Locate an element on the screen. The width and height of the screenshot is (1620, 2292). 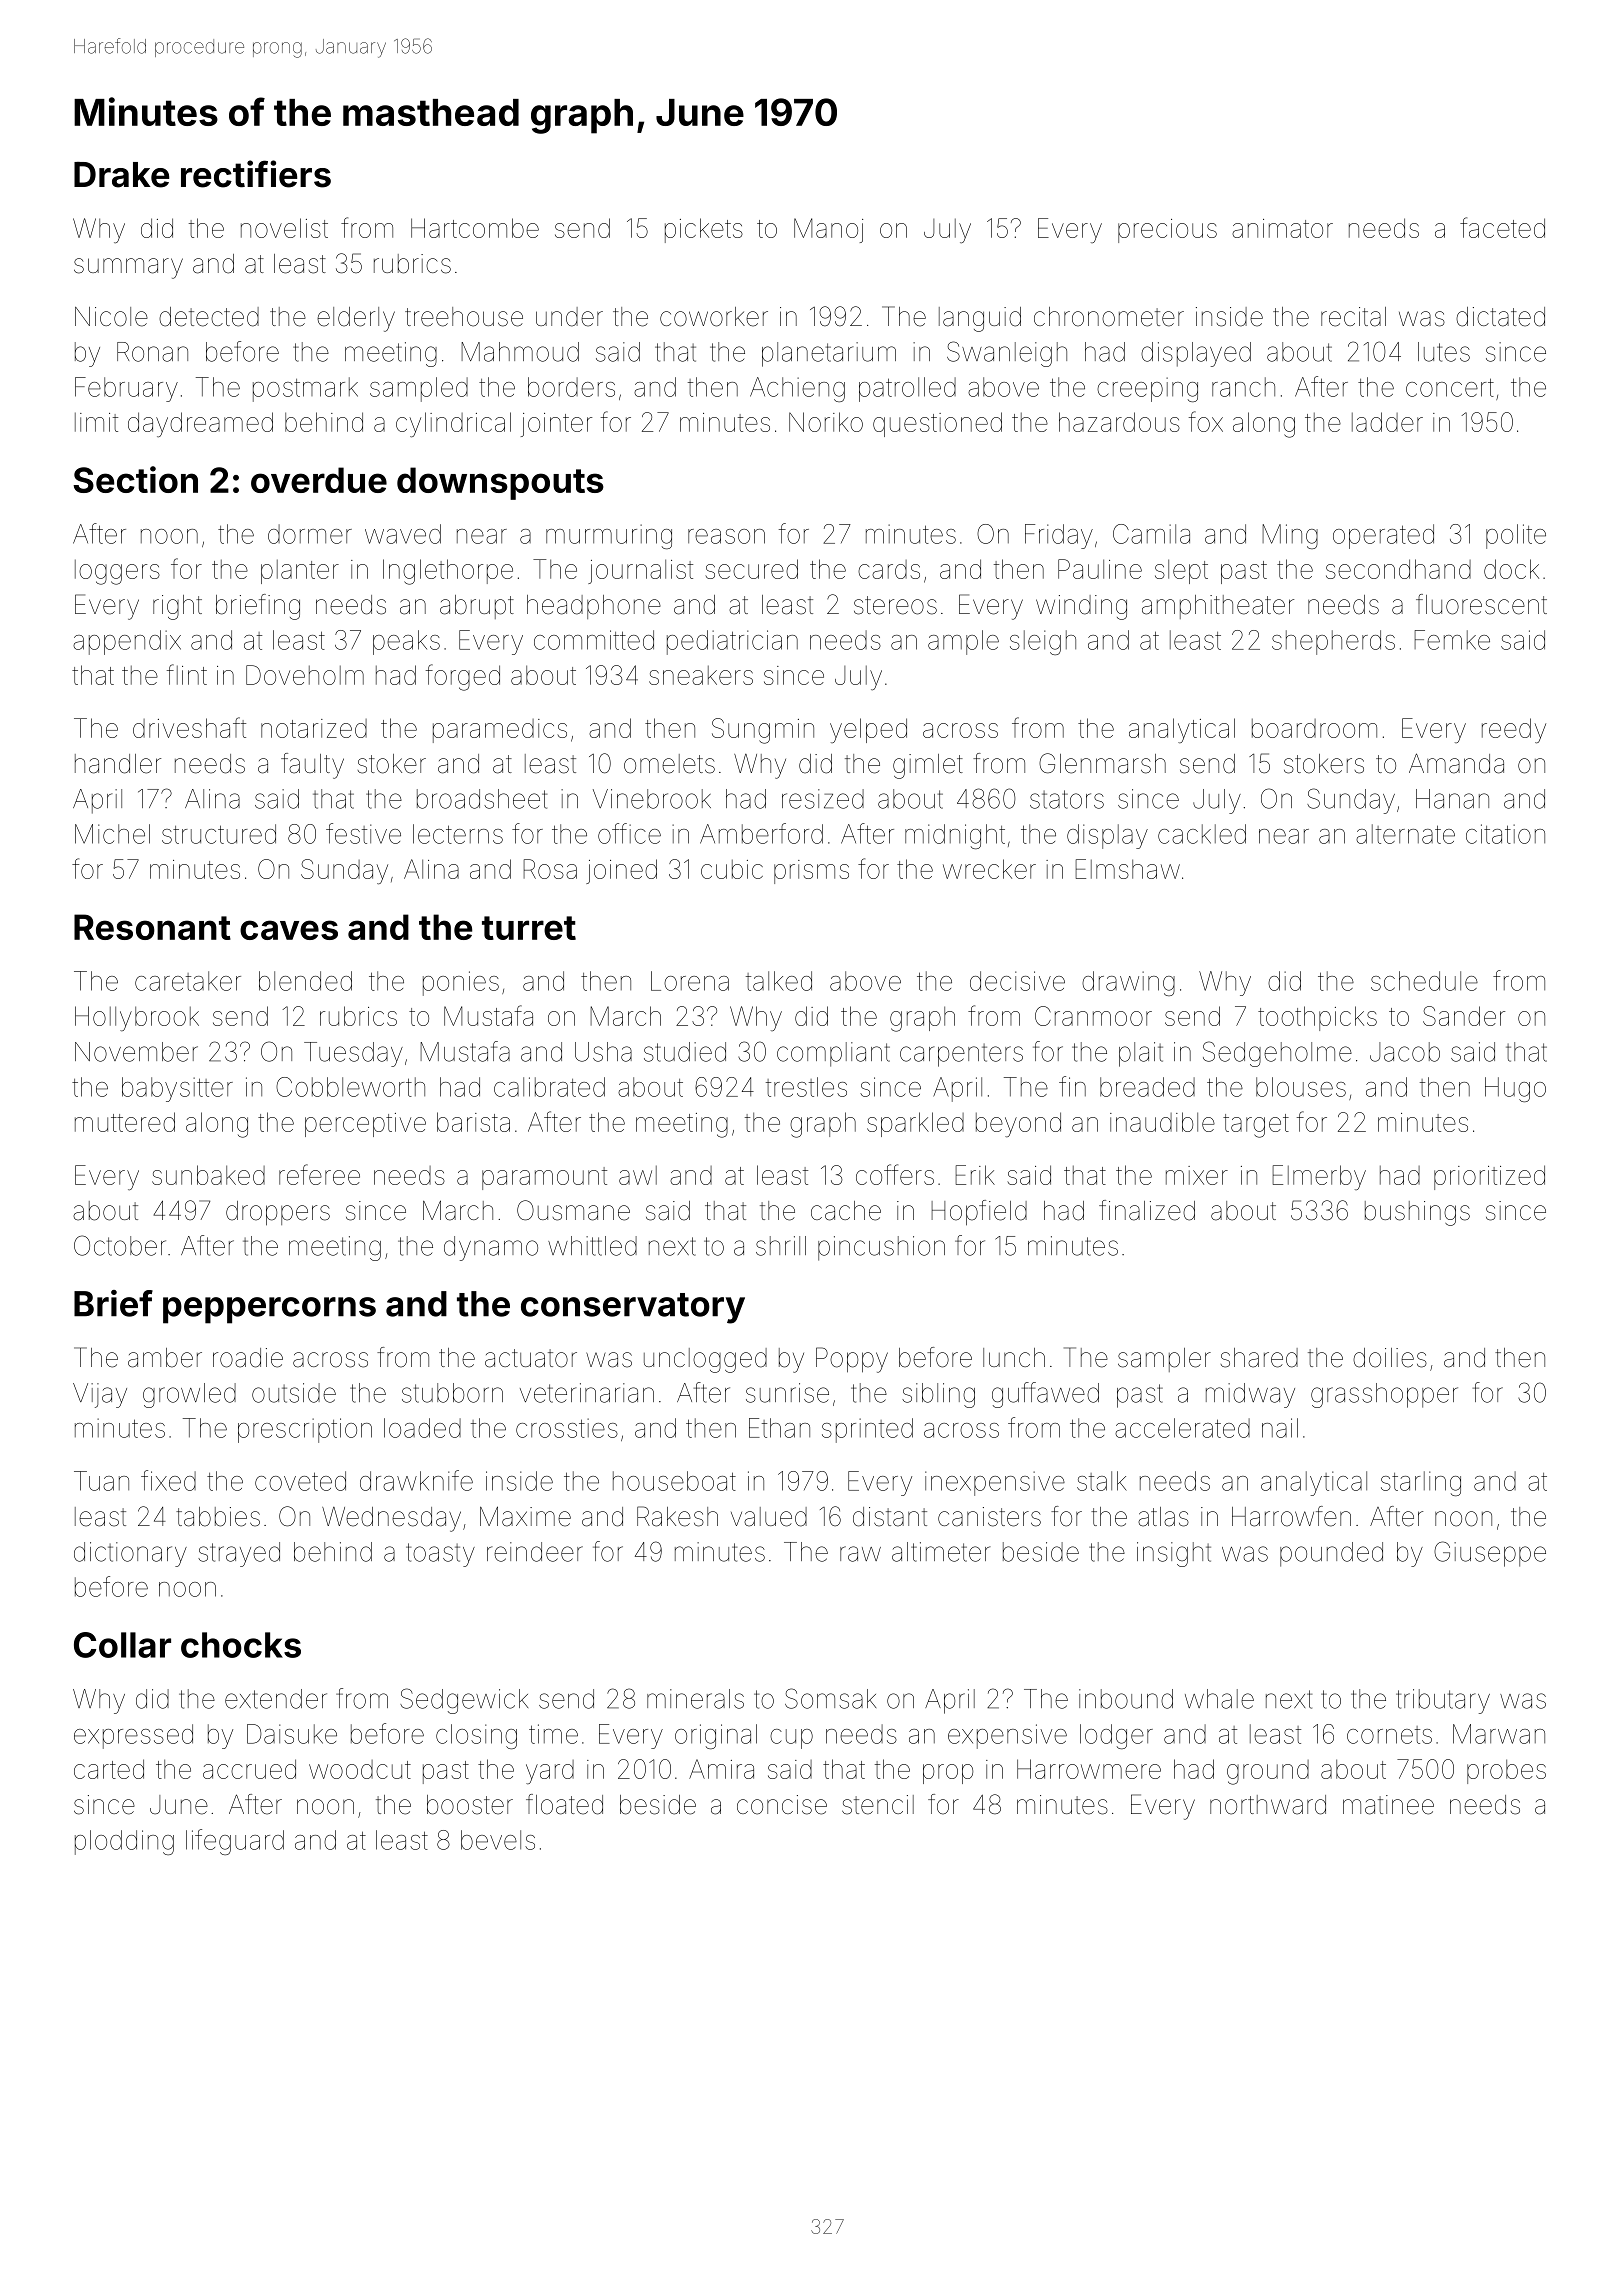
Cobbleworth is located at coordinates (350, 1087).
